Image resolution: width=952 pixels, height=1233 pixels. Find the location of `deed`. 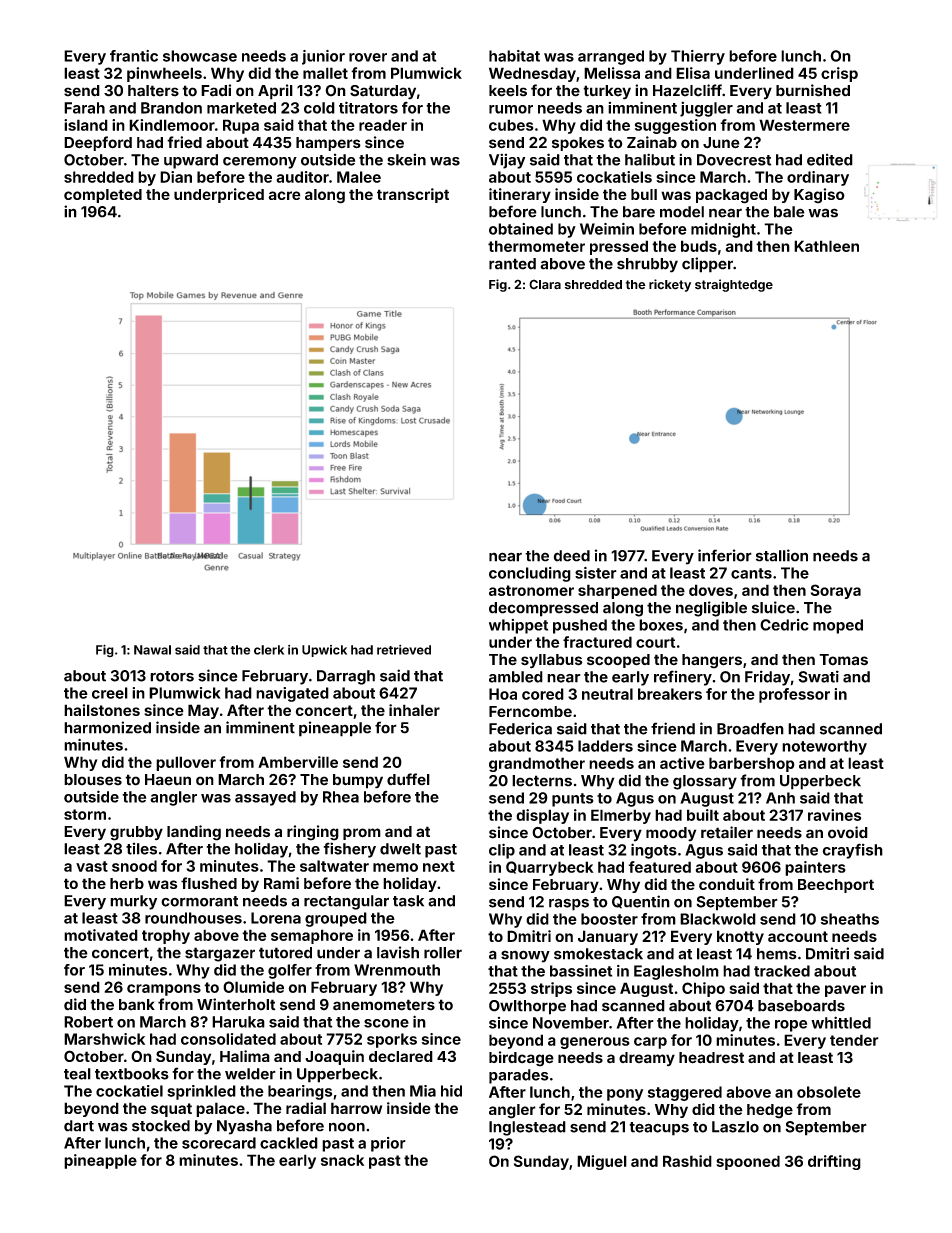

deed is located at coordinates (572, 556).
